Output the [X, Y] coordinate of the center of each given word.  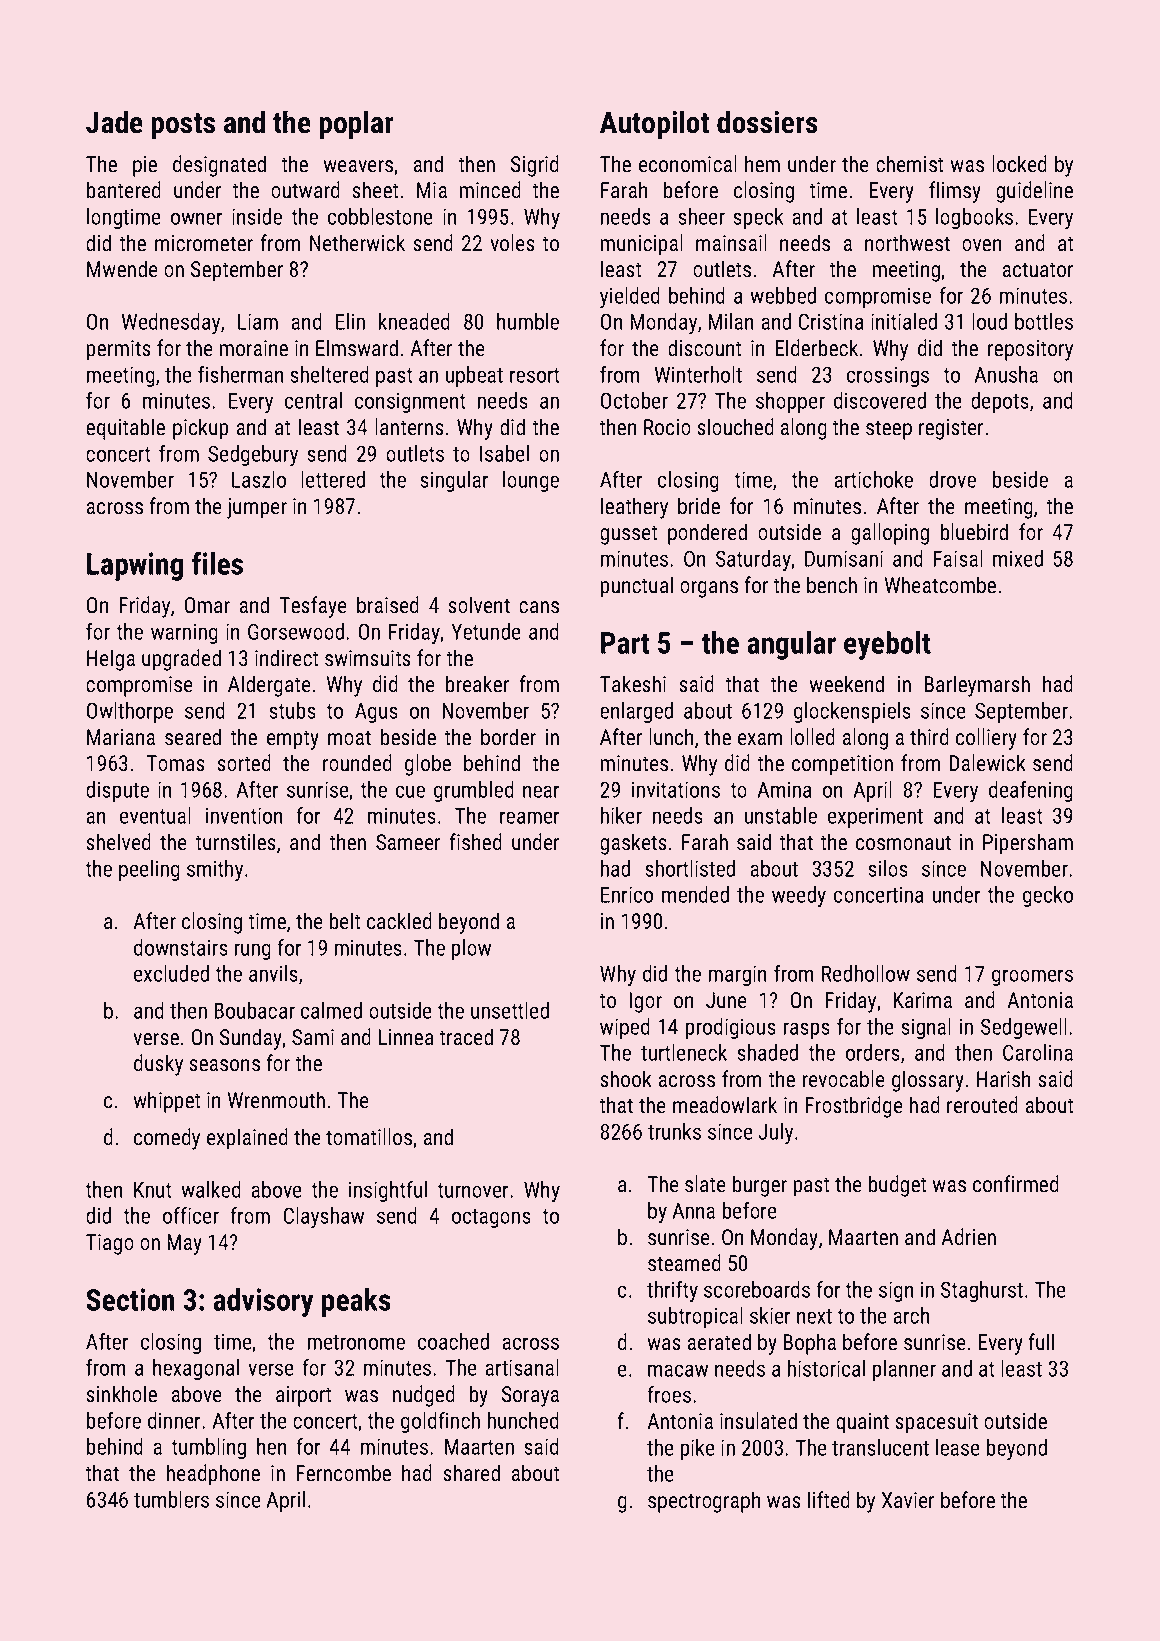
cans [539, 607]
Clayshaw [324, 1217]
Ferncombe [343, 1472]
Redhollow [866, 973]
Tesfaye [313, 607]
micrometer [204, 243]
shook [626, 1078]
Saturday [753, 560]
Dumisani [844, 558]
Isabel [504, 453]
